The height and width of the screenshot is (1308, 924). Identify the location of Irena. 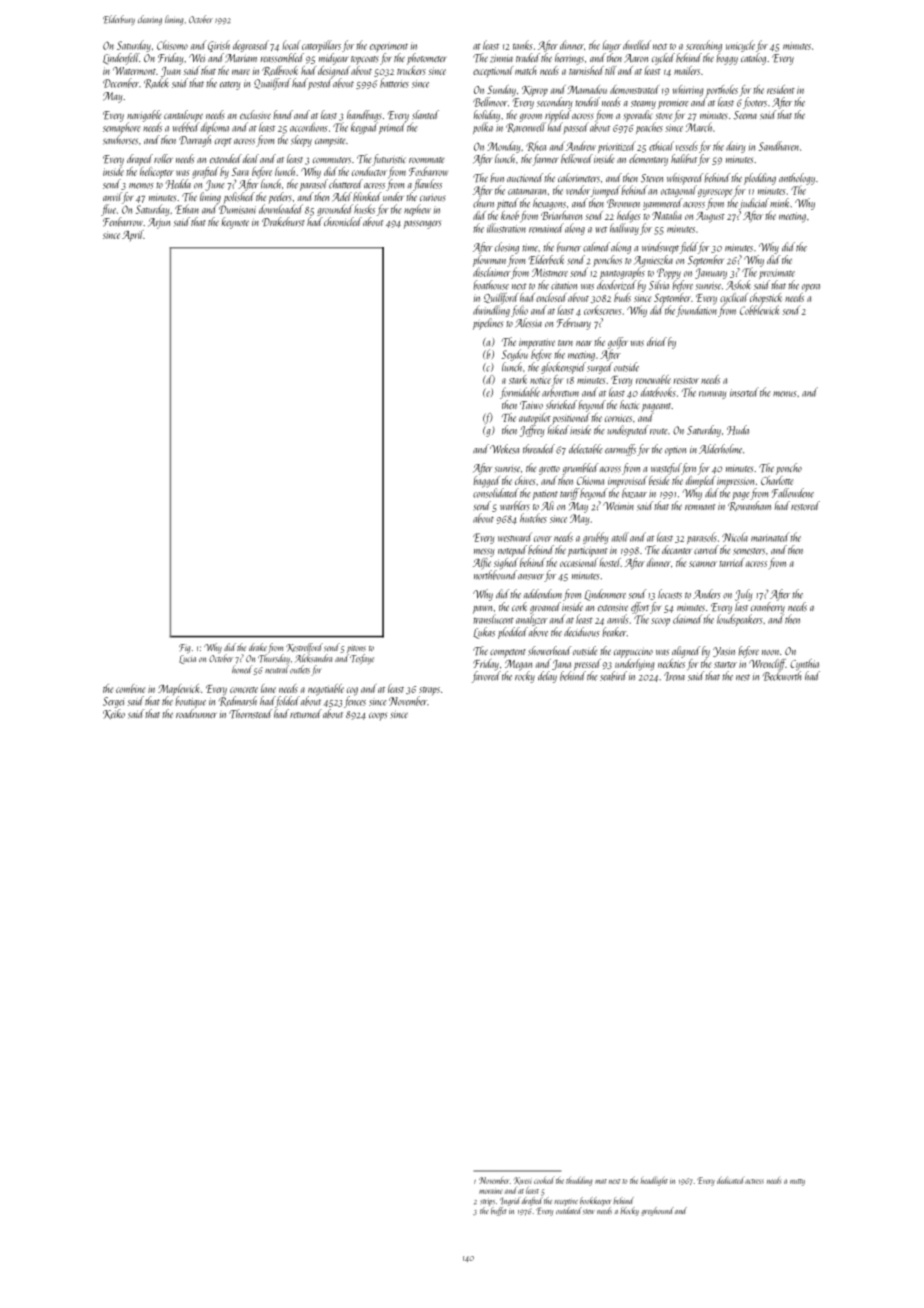
(674, 676).
